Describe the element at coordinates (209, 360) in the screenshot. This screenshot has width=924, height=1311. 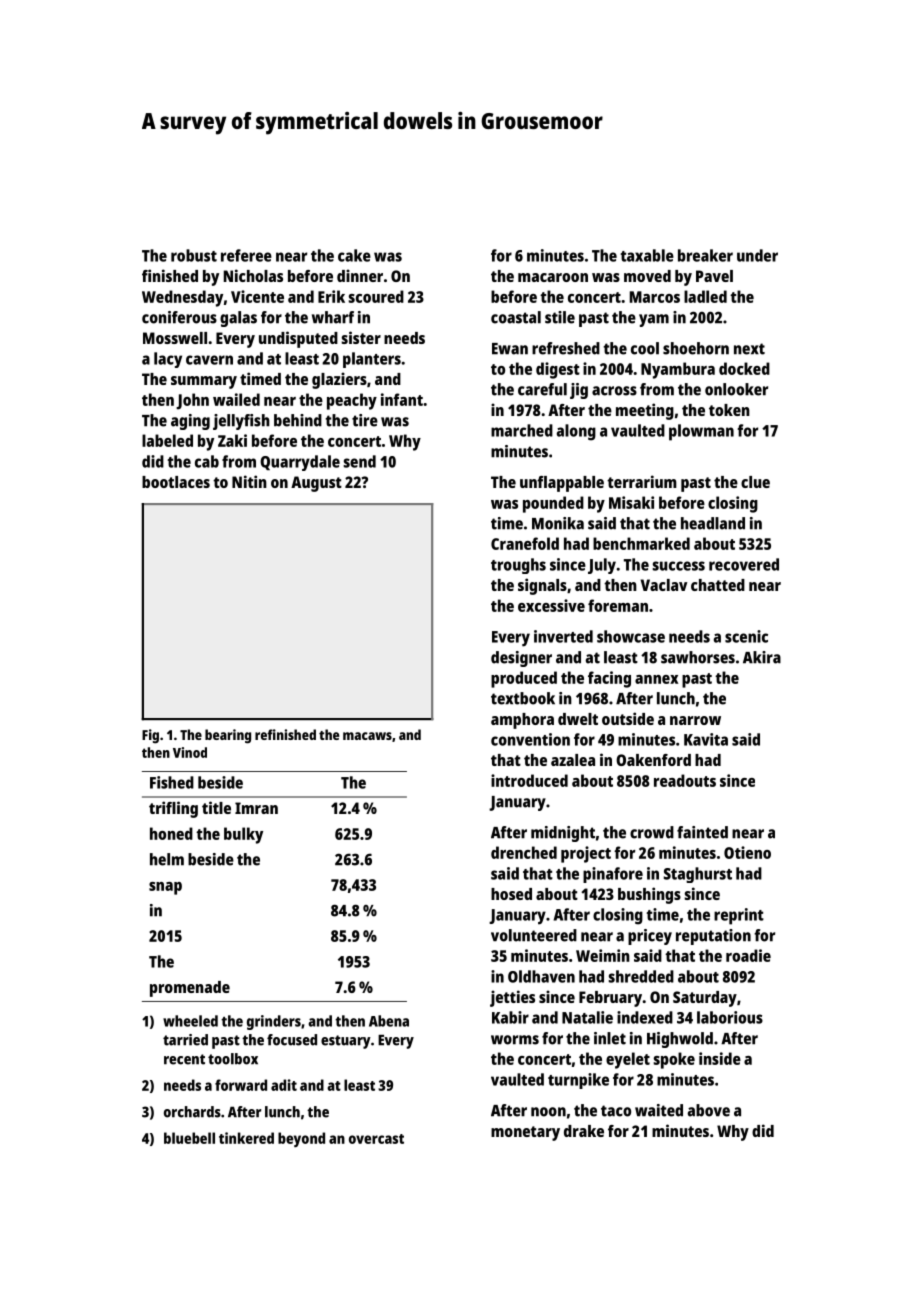
I see `cavern` at that location.
